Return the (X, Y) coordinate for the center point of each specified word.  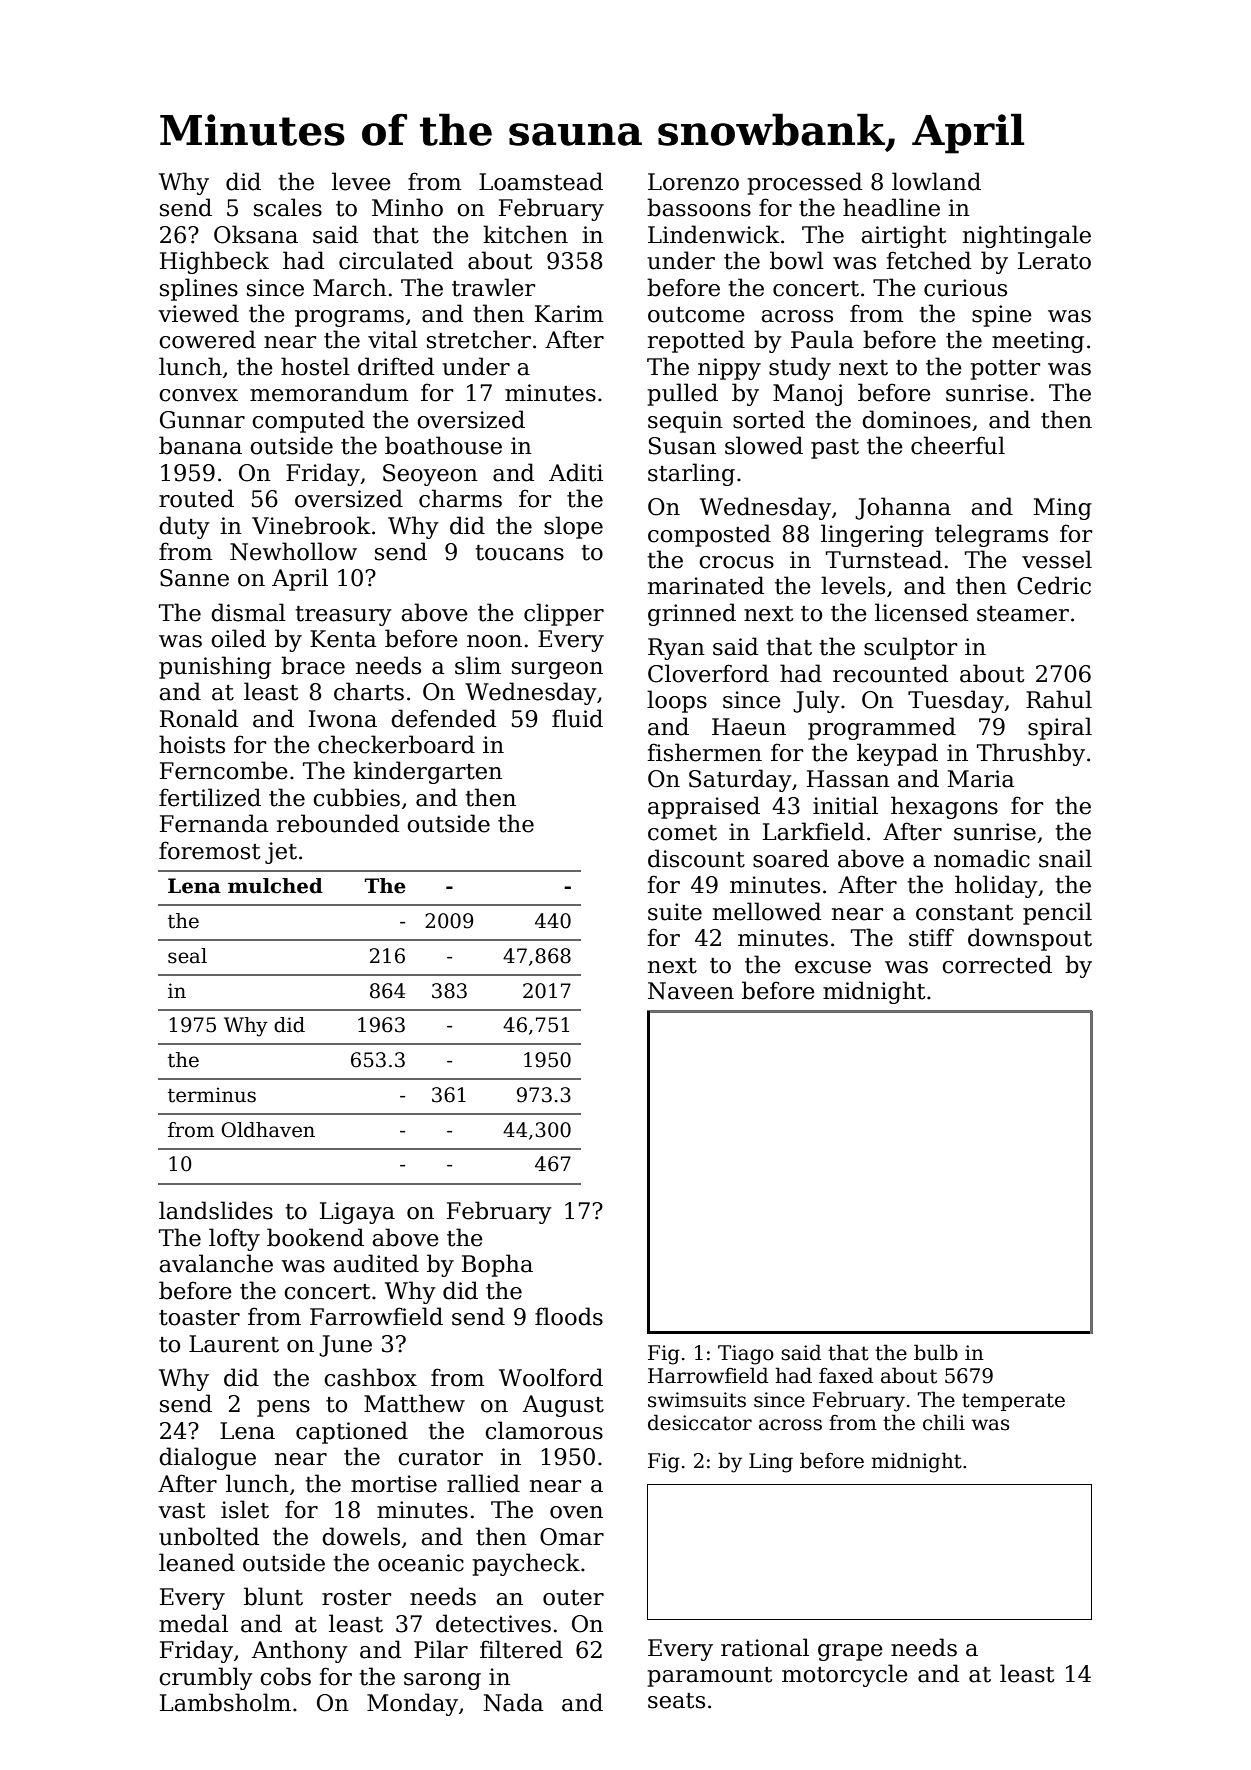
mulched (275, 886)
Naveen (691, 991)
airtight (903, 236)
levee (361, 181)
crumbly (206, 1678)
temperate (1013, 1402)
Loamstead (541, 181)
